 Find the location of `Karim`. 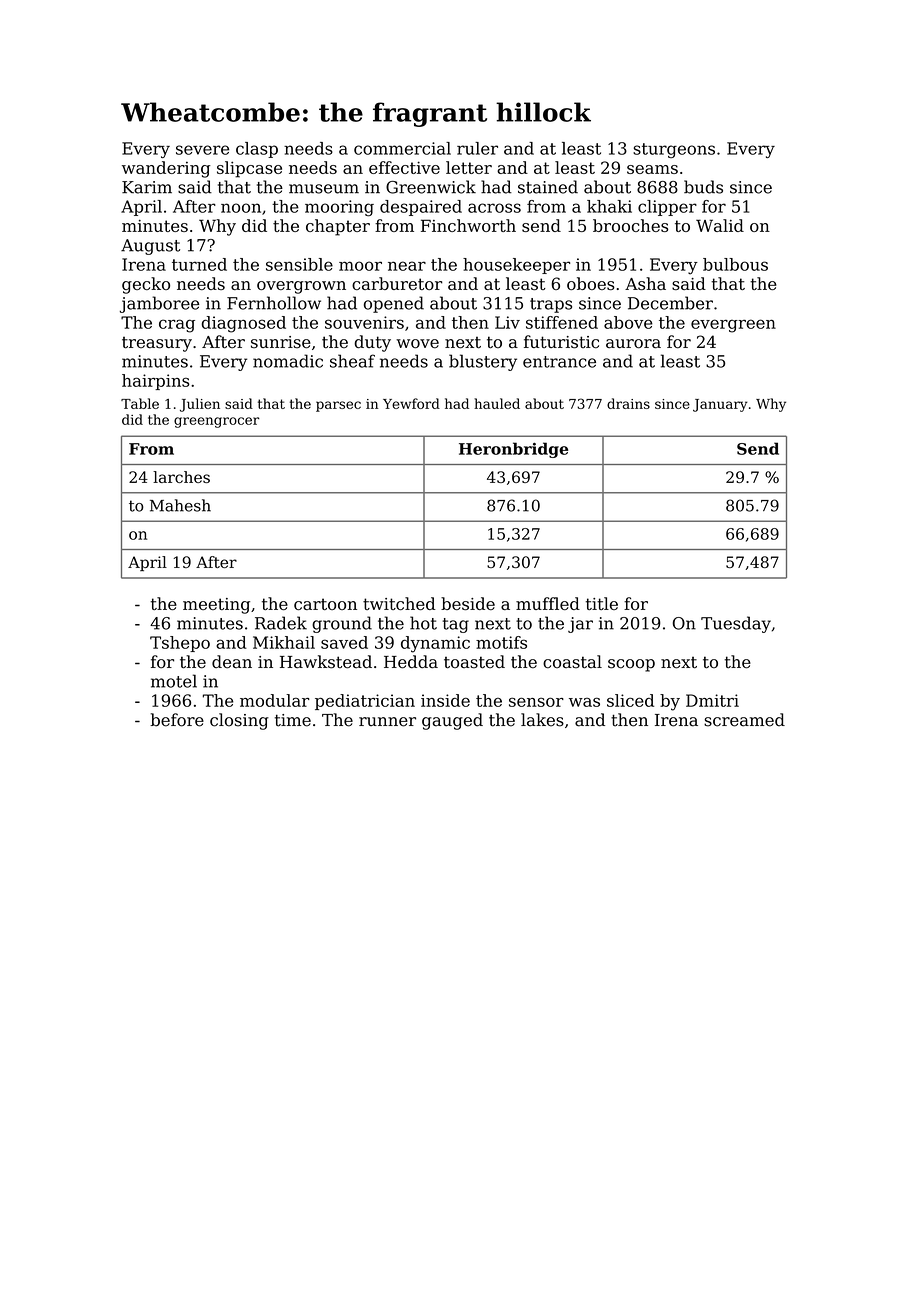

Karim is located at coordinates (147, 187).
